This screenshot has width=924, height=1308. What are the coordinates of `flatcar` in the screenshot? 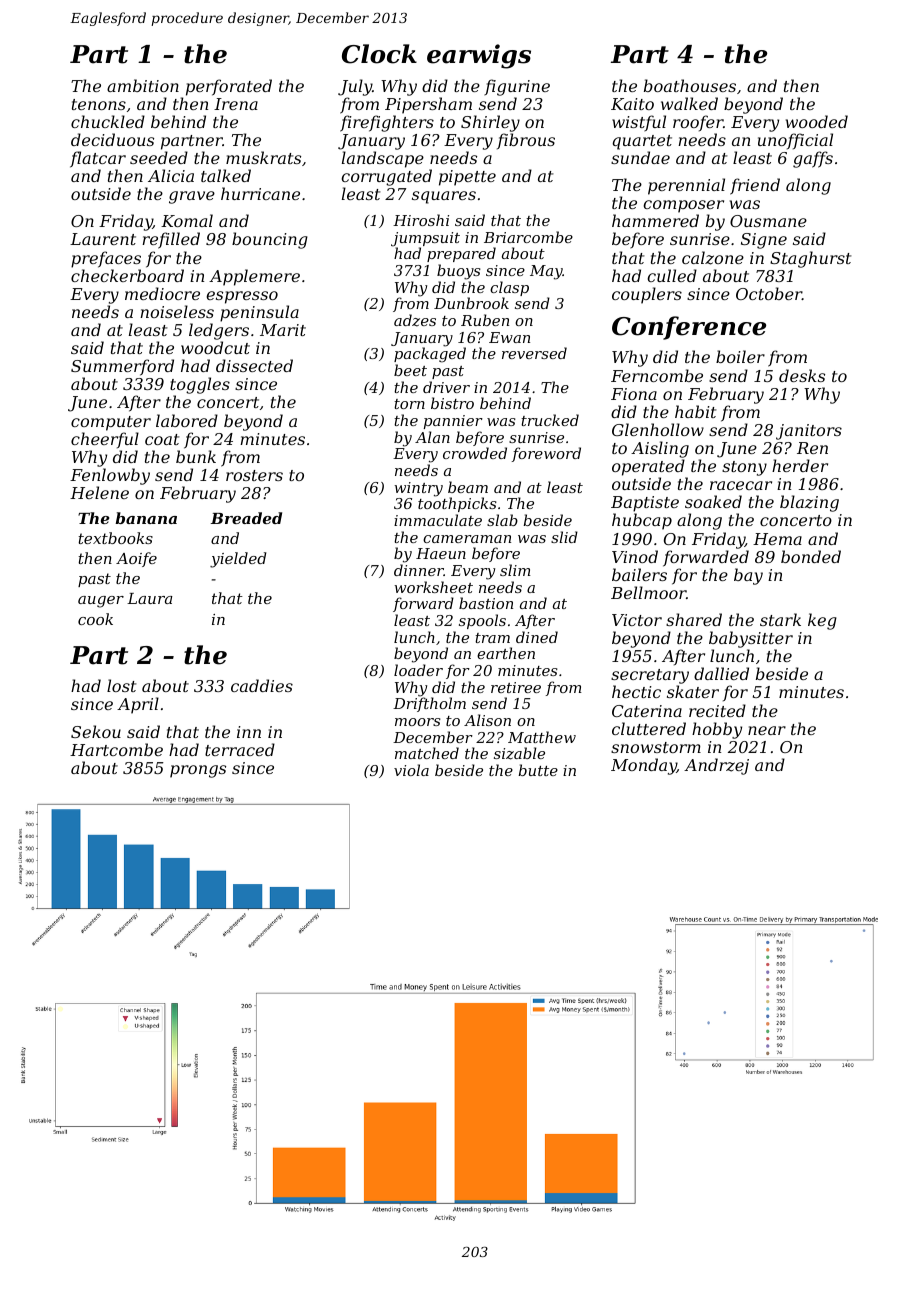 It's located at (98, 159).
